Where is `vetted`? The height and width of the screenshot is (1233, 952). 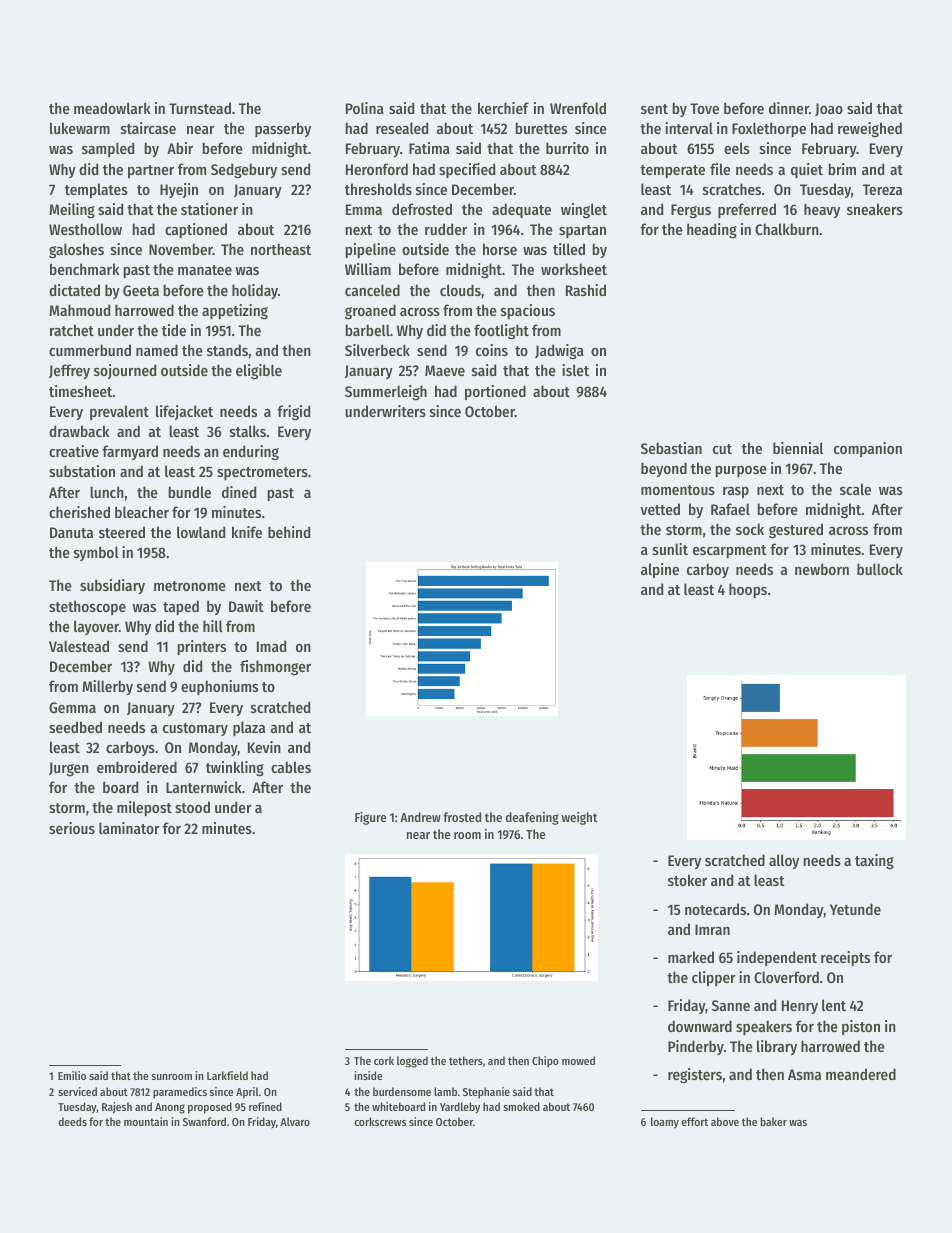
vetted is located at coordinates (660, 509).
